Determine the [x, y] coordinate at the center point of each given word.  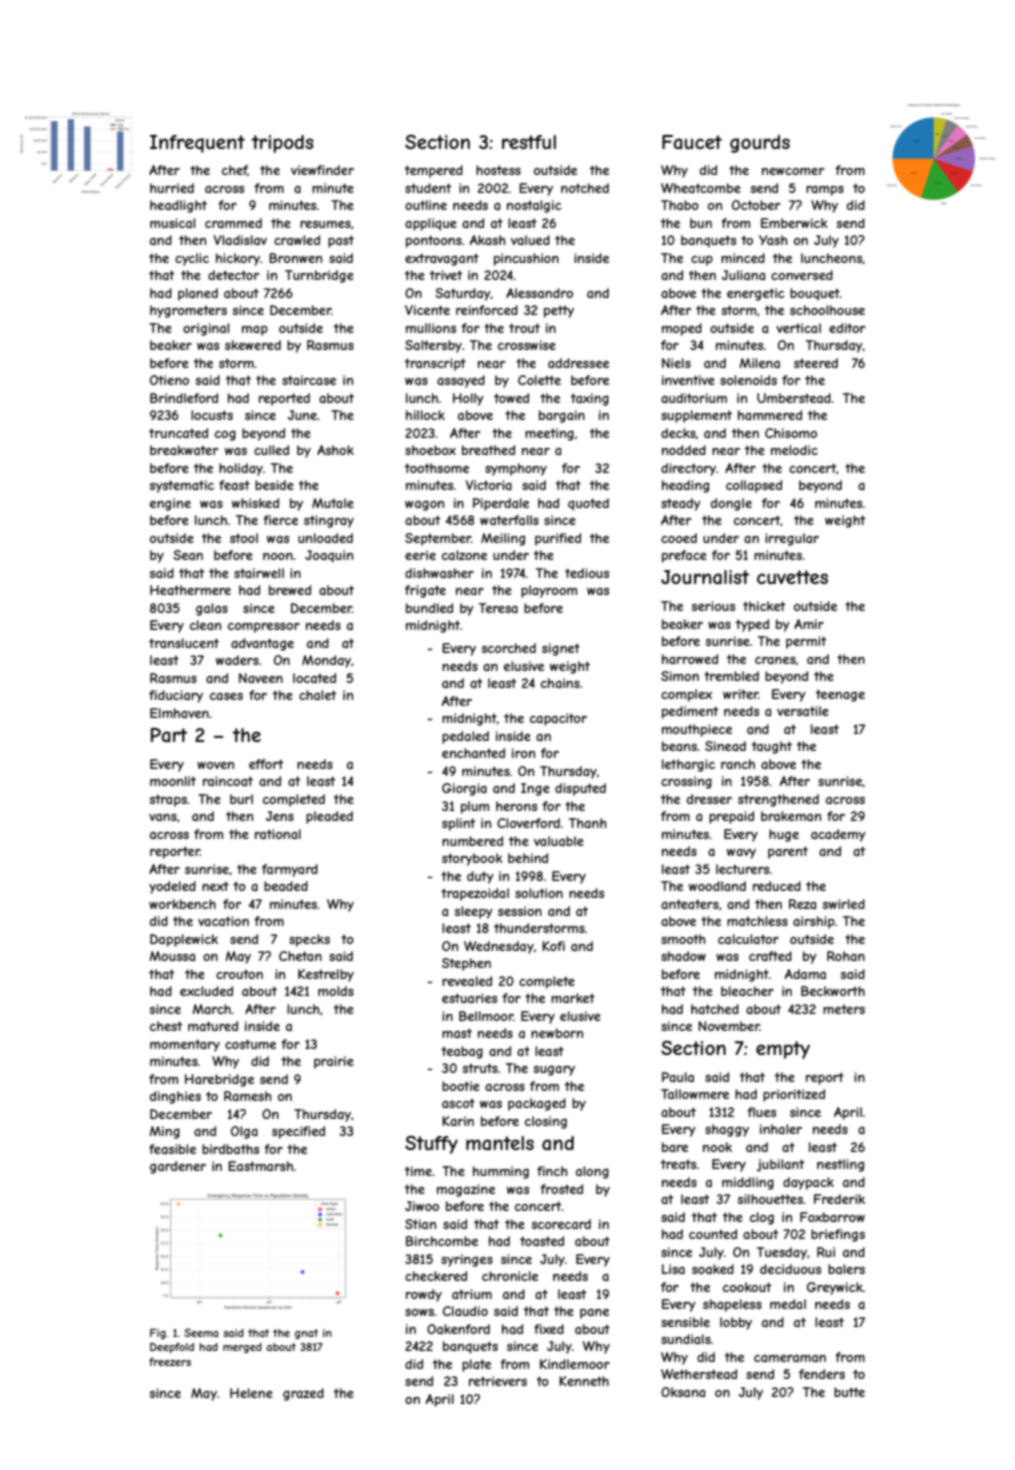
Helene [251, 1393]
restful [529, 142]
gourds [760, 144]
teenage [840, 695]
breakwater [184, 450]
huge [784, 835]
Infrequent [197, 144]
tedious [587, 573]
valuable [559, 841]
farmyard [290, 870]
